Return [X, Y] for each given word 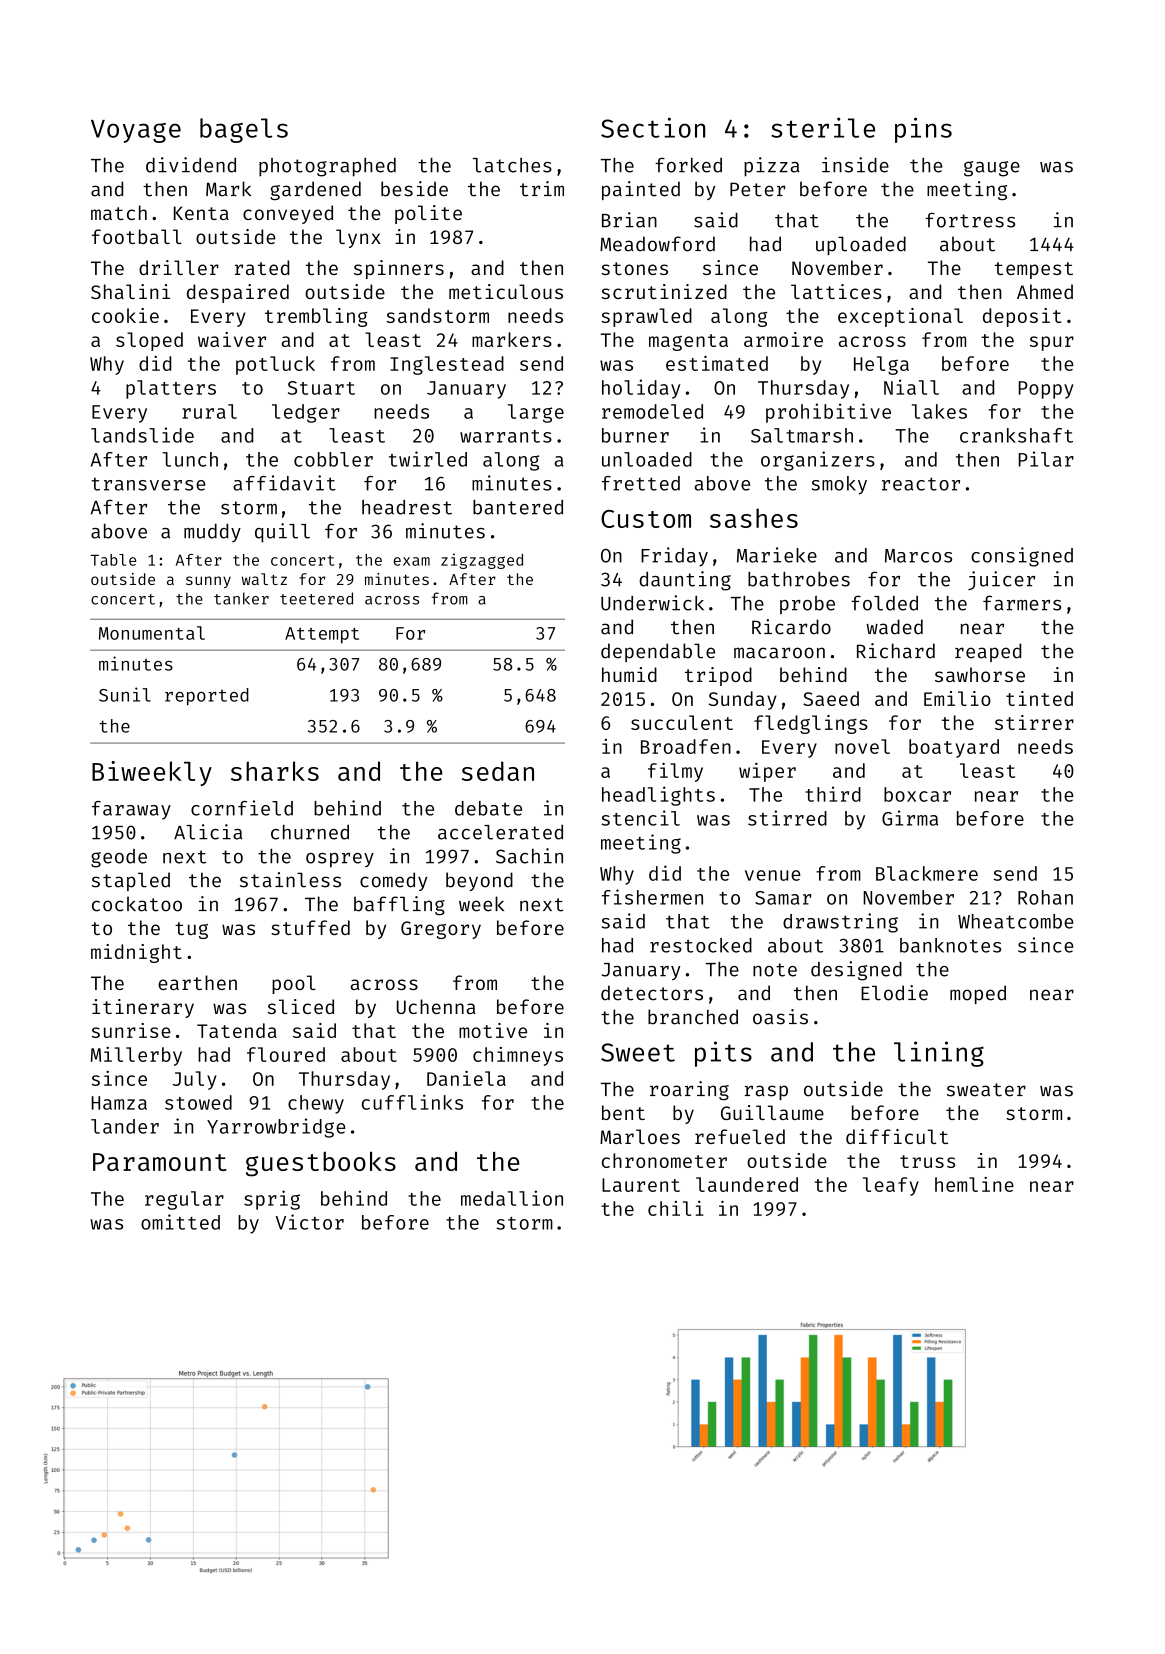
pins [923, 130]
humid [629, 674]
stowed [198, 1102]
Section [653, 127]
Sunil [125, 694]
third [833, 794]
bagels [244, 130]
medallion [512, 1198]
